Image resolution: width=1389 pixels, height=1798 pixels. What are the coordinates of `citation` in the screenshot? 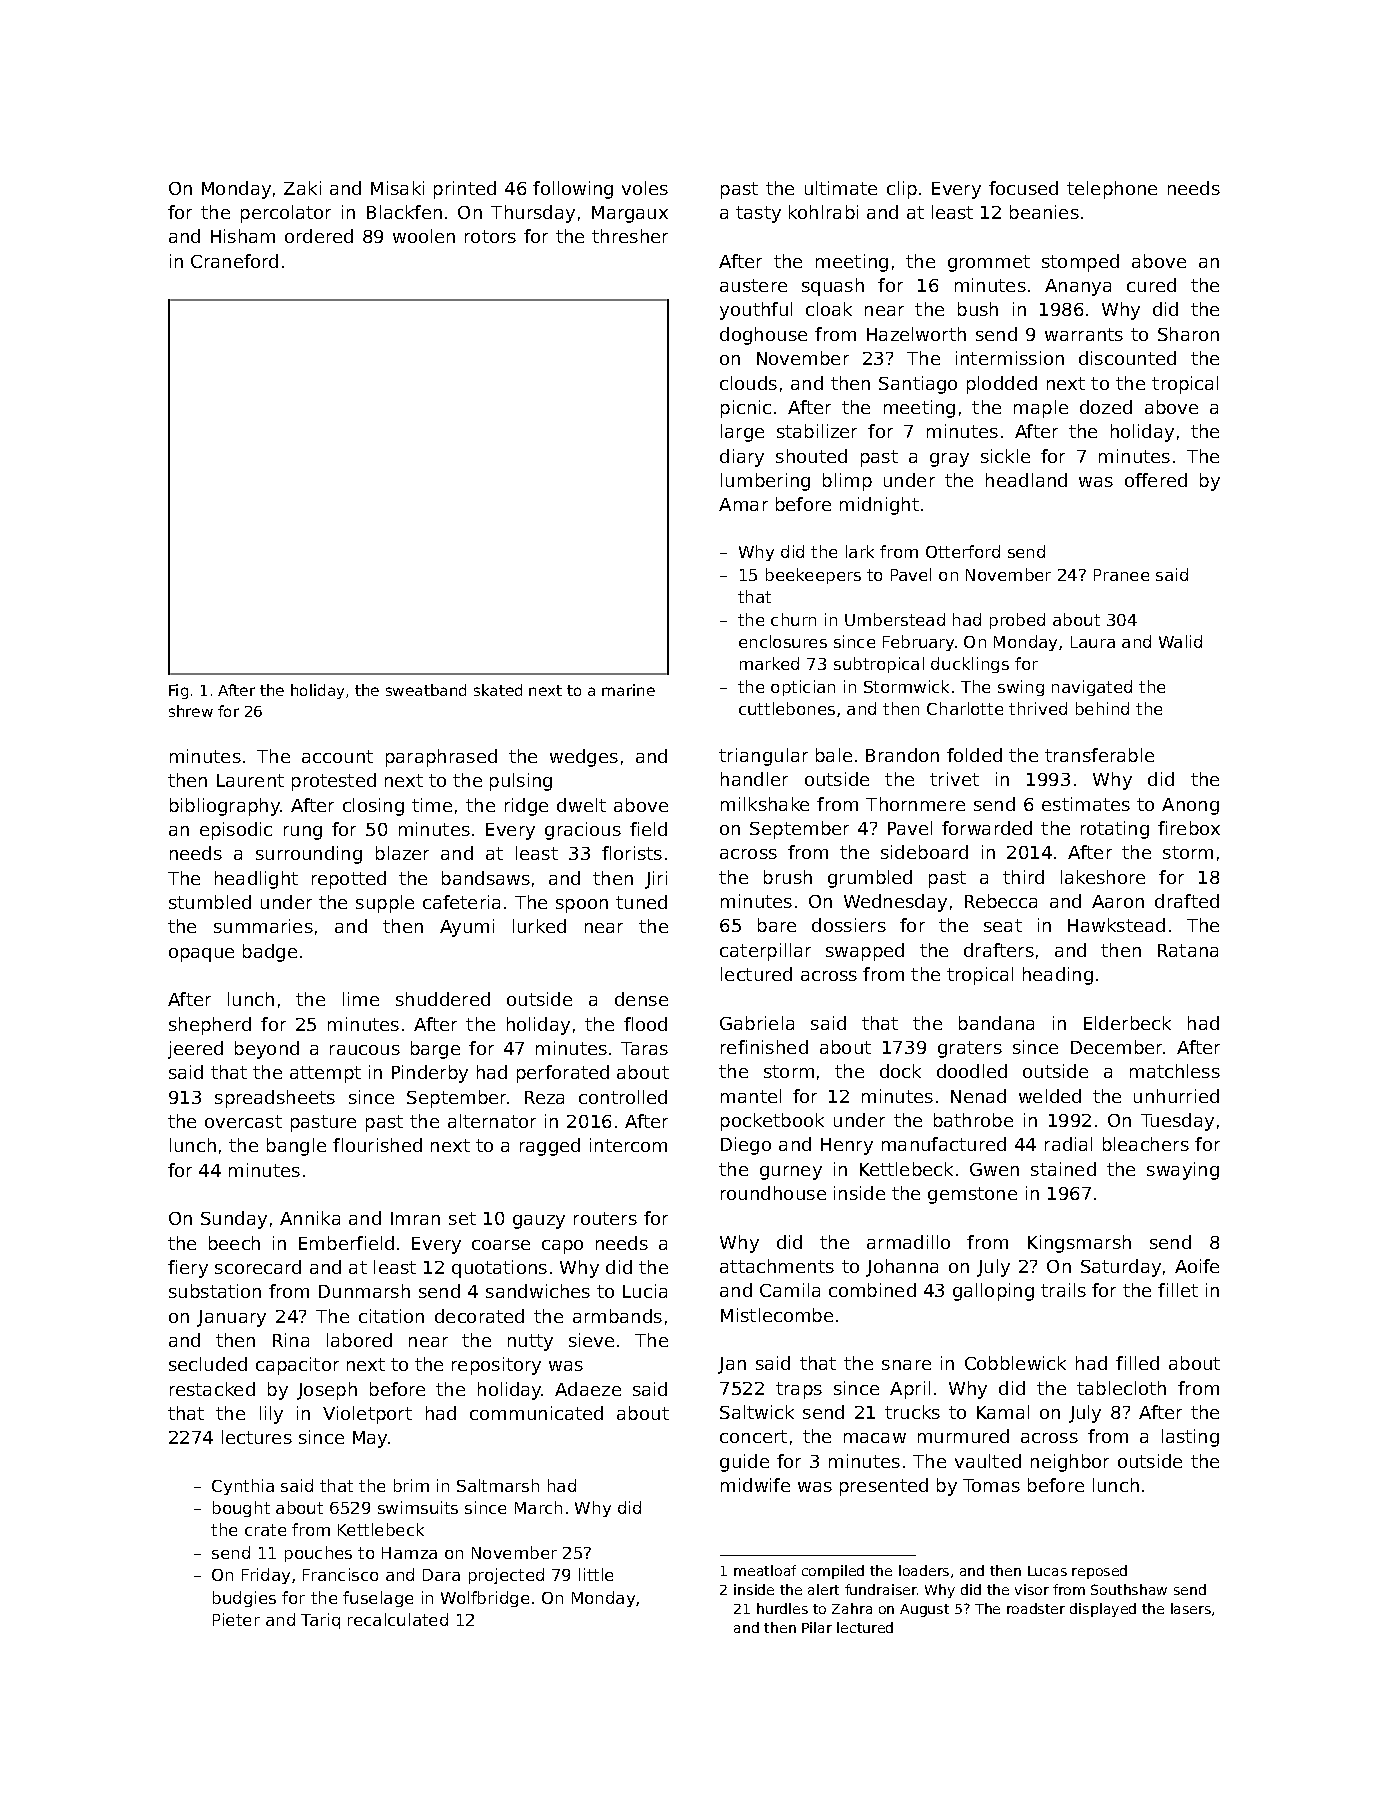 It's located at (391, 1316).
